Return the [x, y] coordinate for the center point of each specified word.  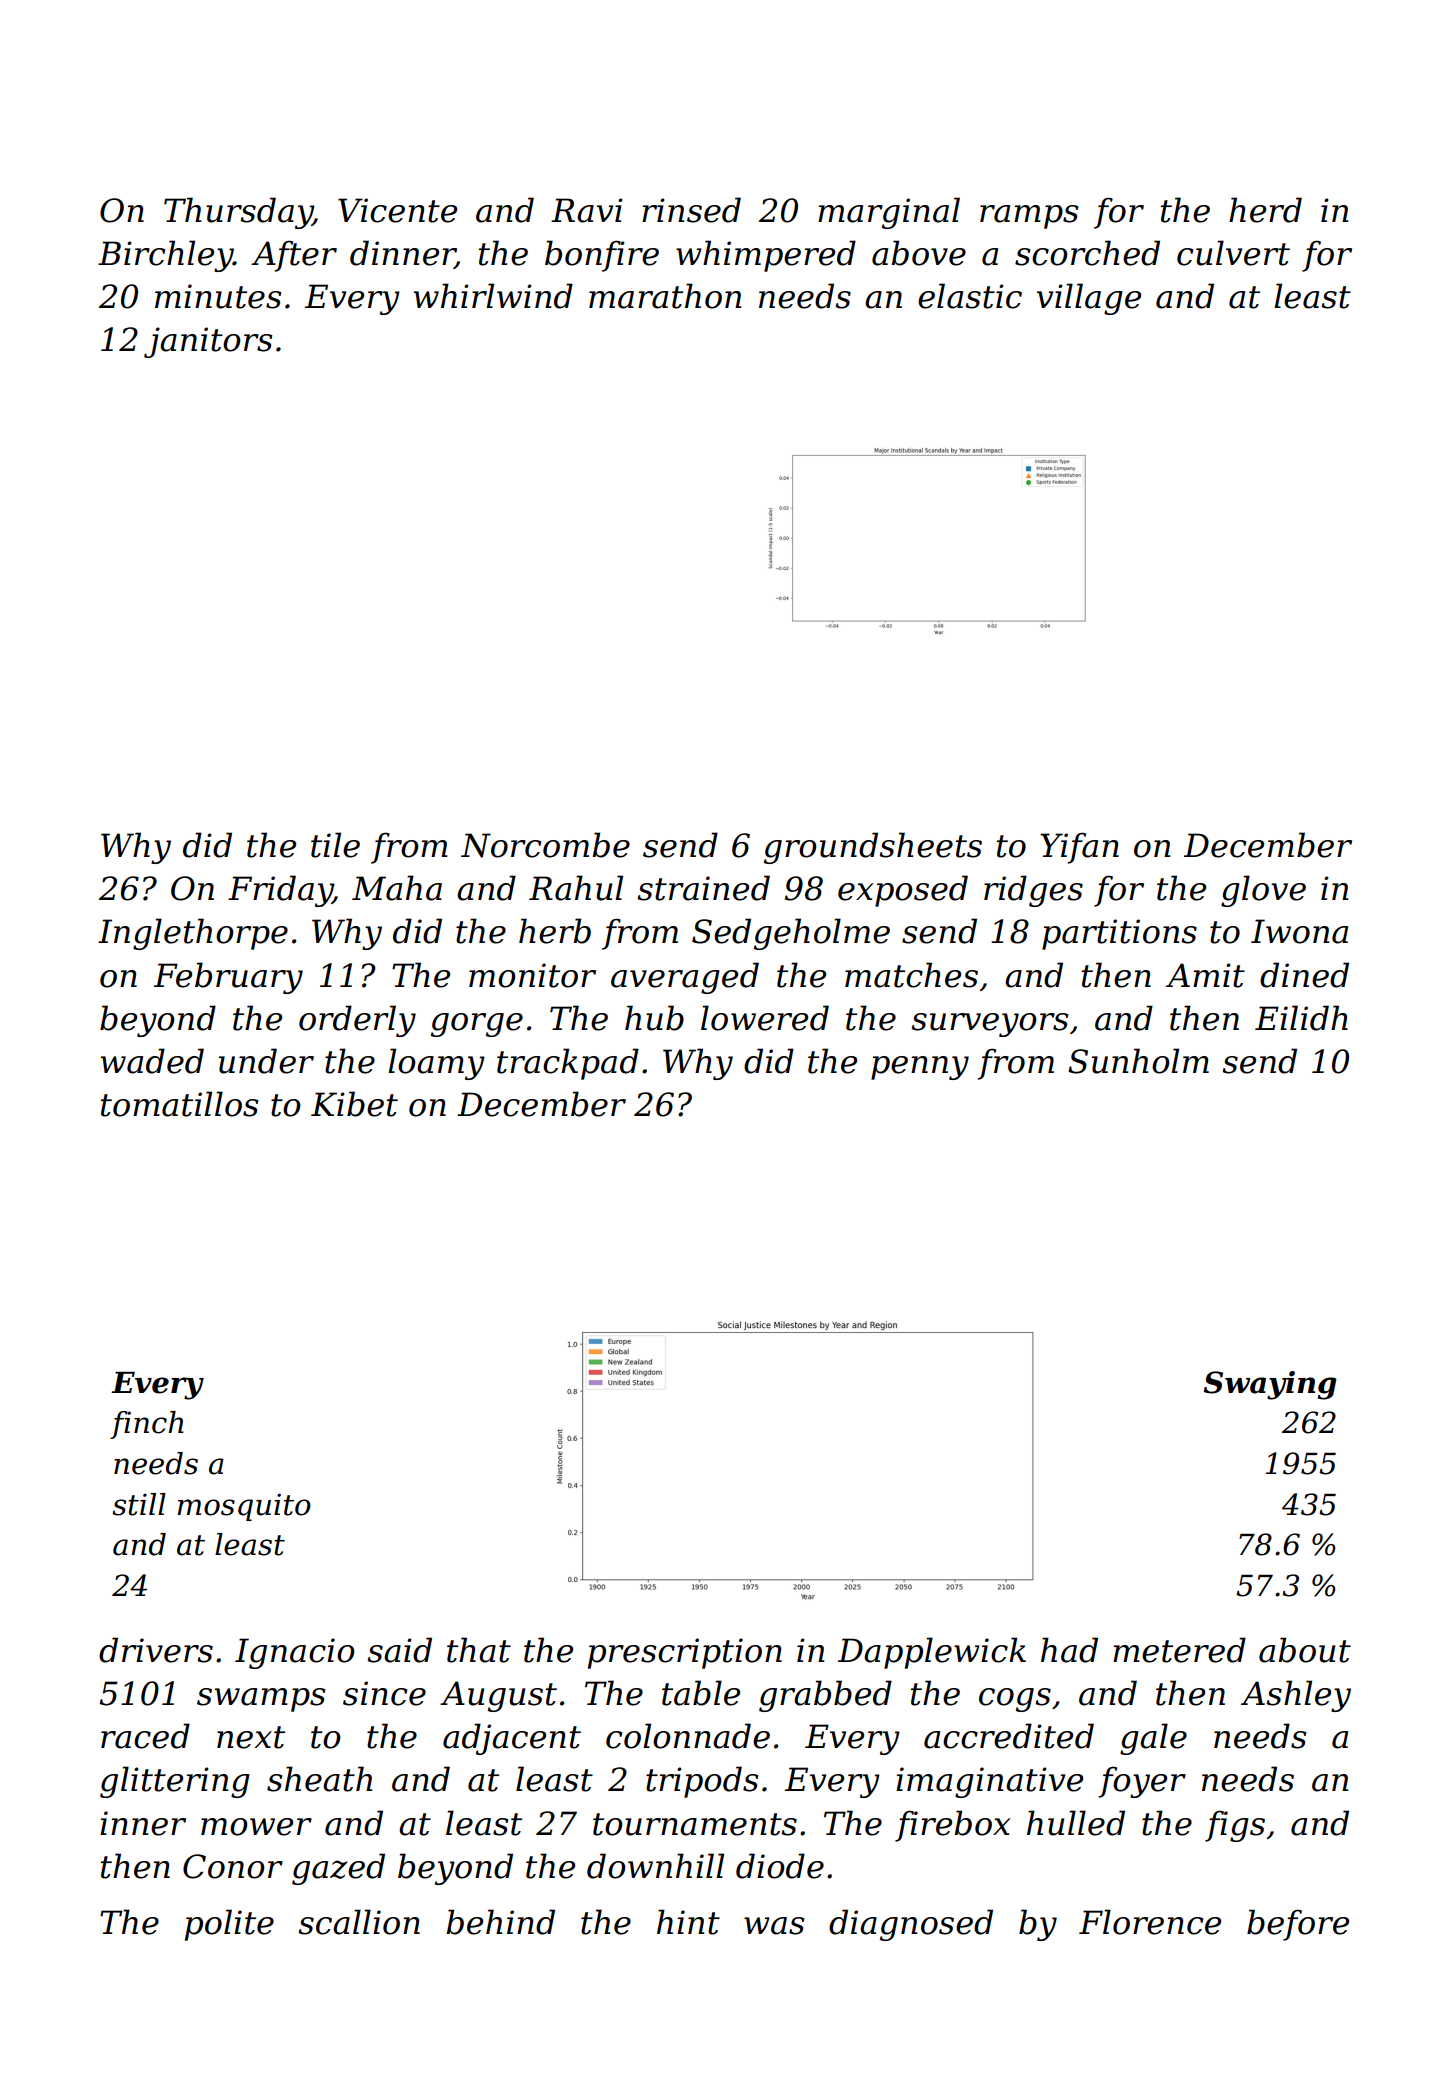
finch [147, 1425]
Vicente [397, 210]
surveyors [989, 1025]
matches [911, 975]
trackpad [568, 1064]
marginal [889, 213]
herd [1265, 210]
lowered [765, 1018]
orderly [357, 1021]
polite [229, 1925]
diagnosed [911, 1925]
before [1298, 1925]
